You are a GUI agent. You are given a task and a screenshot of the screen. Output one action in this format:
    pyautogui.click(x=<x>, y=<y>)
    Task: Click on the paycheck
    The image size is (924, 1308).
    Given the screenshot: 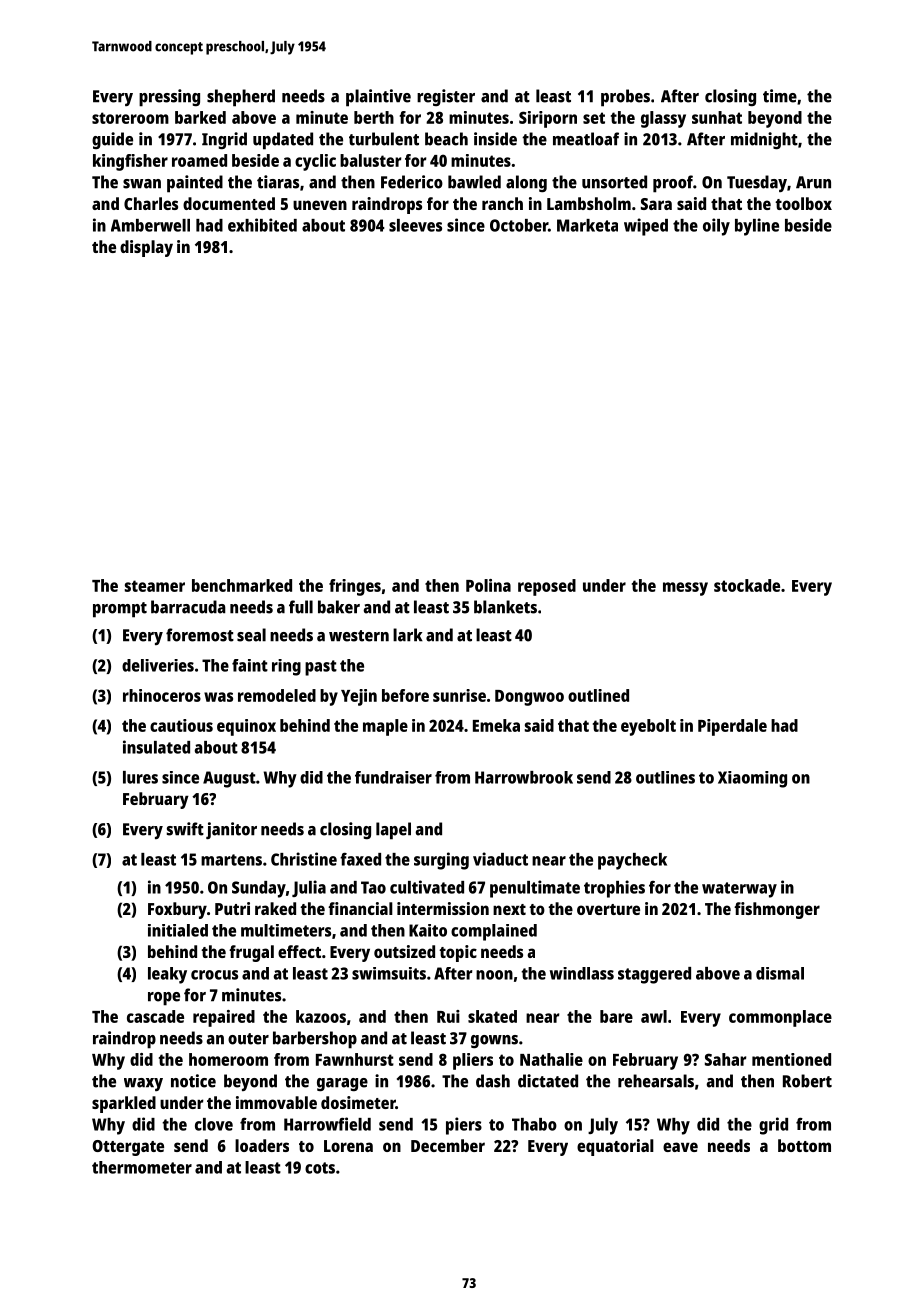 What is the action you would take?
    pyautogui.click(x=632, y=861)
